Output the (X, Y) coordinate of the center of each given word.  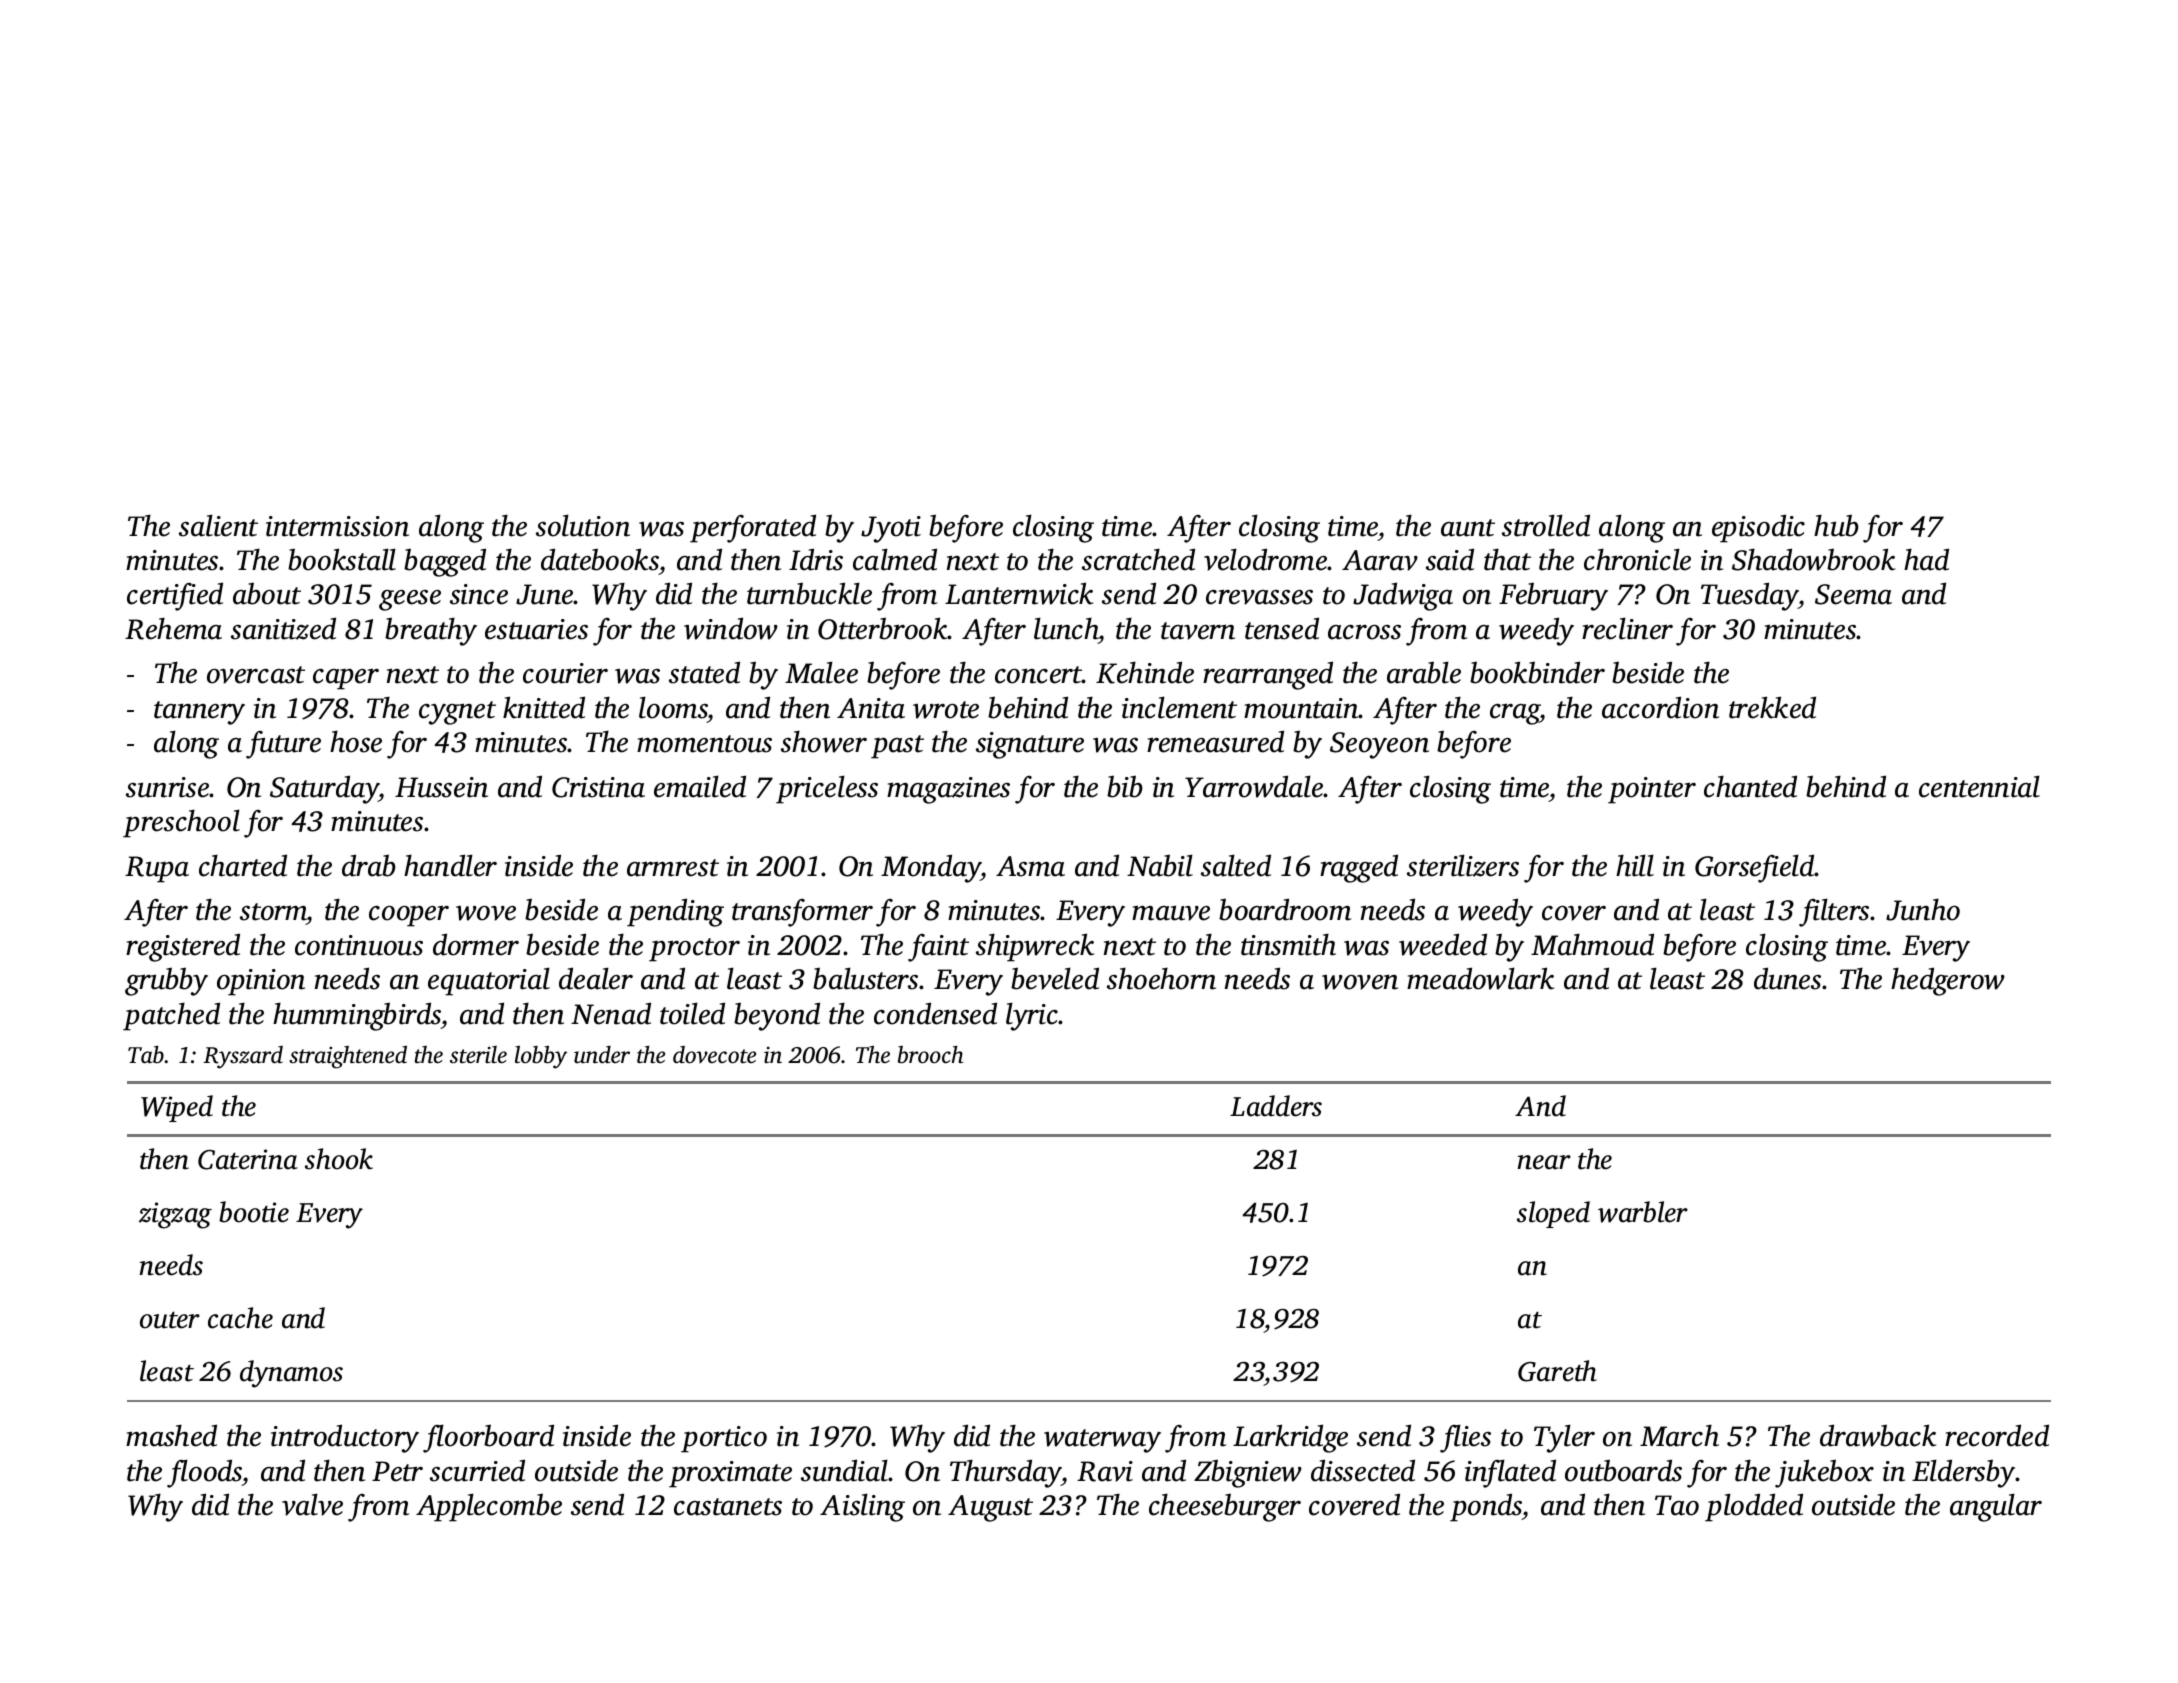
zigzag (175, 1215)
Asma (1030, 866)
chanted (1750, 786)
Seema (1853, 594)
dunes (1787, 978)
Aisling (862, 1507)
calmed (895, 559)
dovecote (714, 1055)
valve (312, 1504)
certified (175, 596)
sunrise (168, 787)
